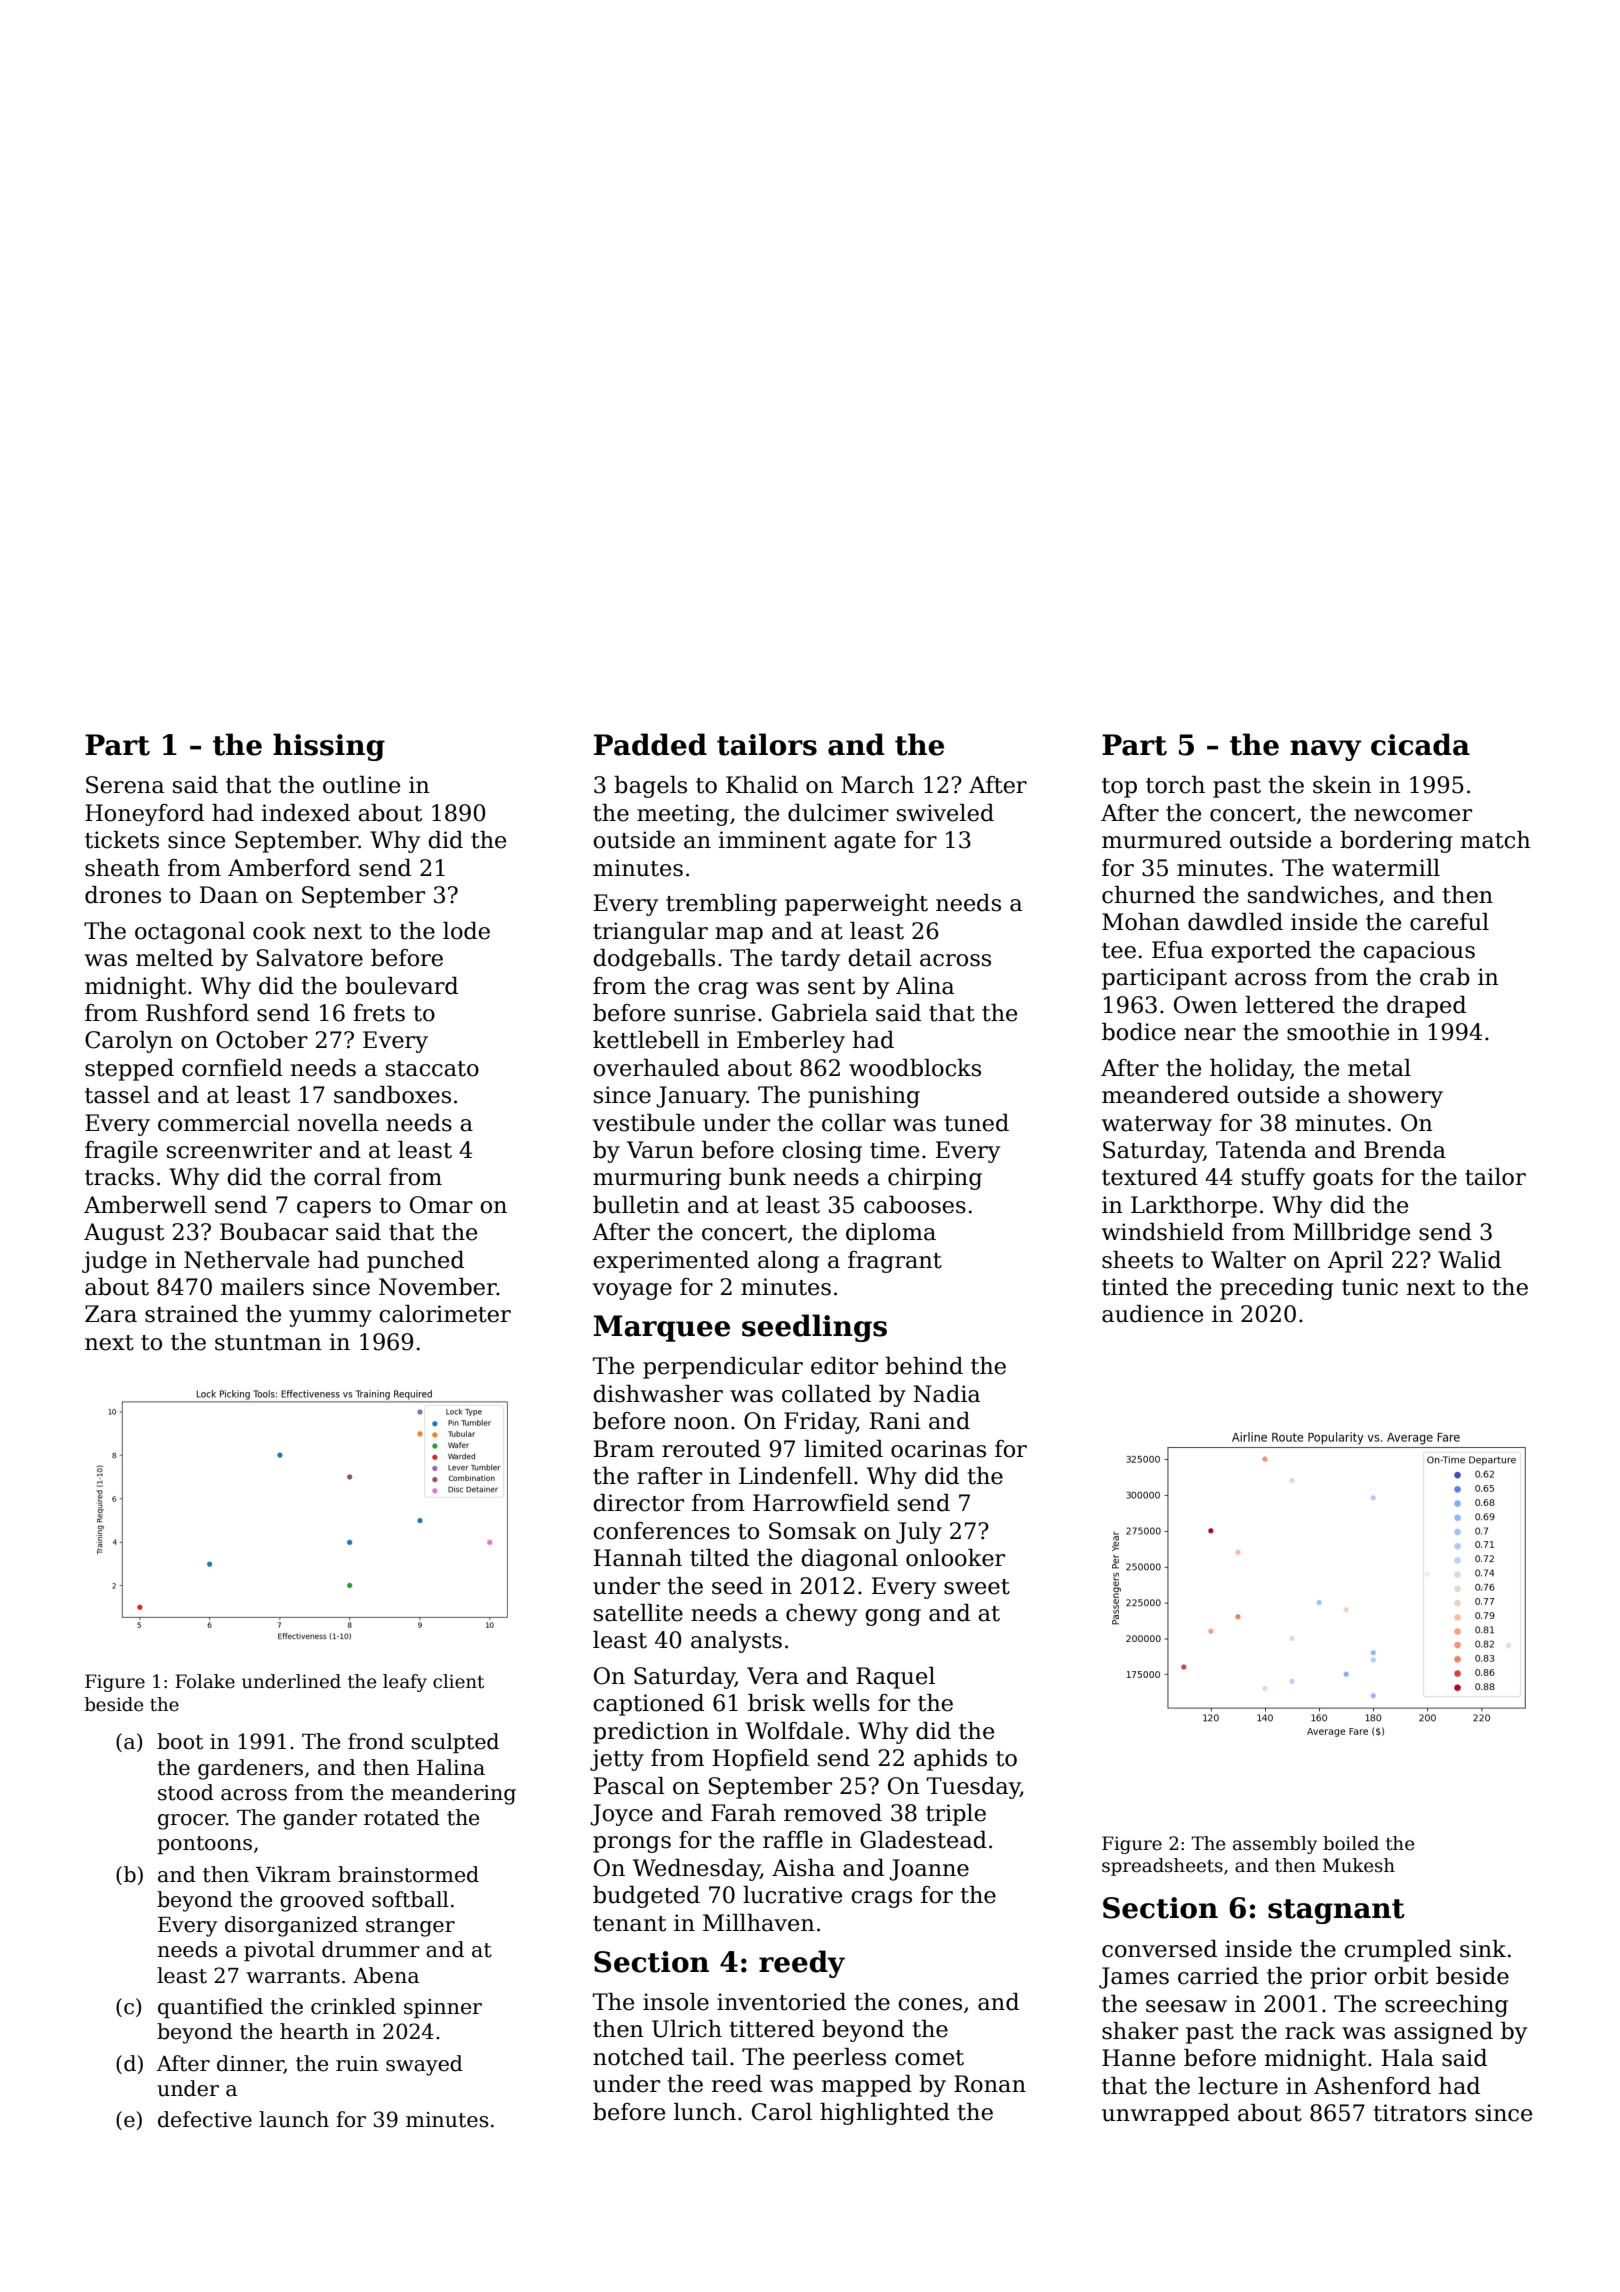 This image has width=1620, height=2292. What do you see at coordinates (977, 1587) in the image?
I see `sweet` at bounding box center [977, 1587].
